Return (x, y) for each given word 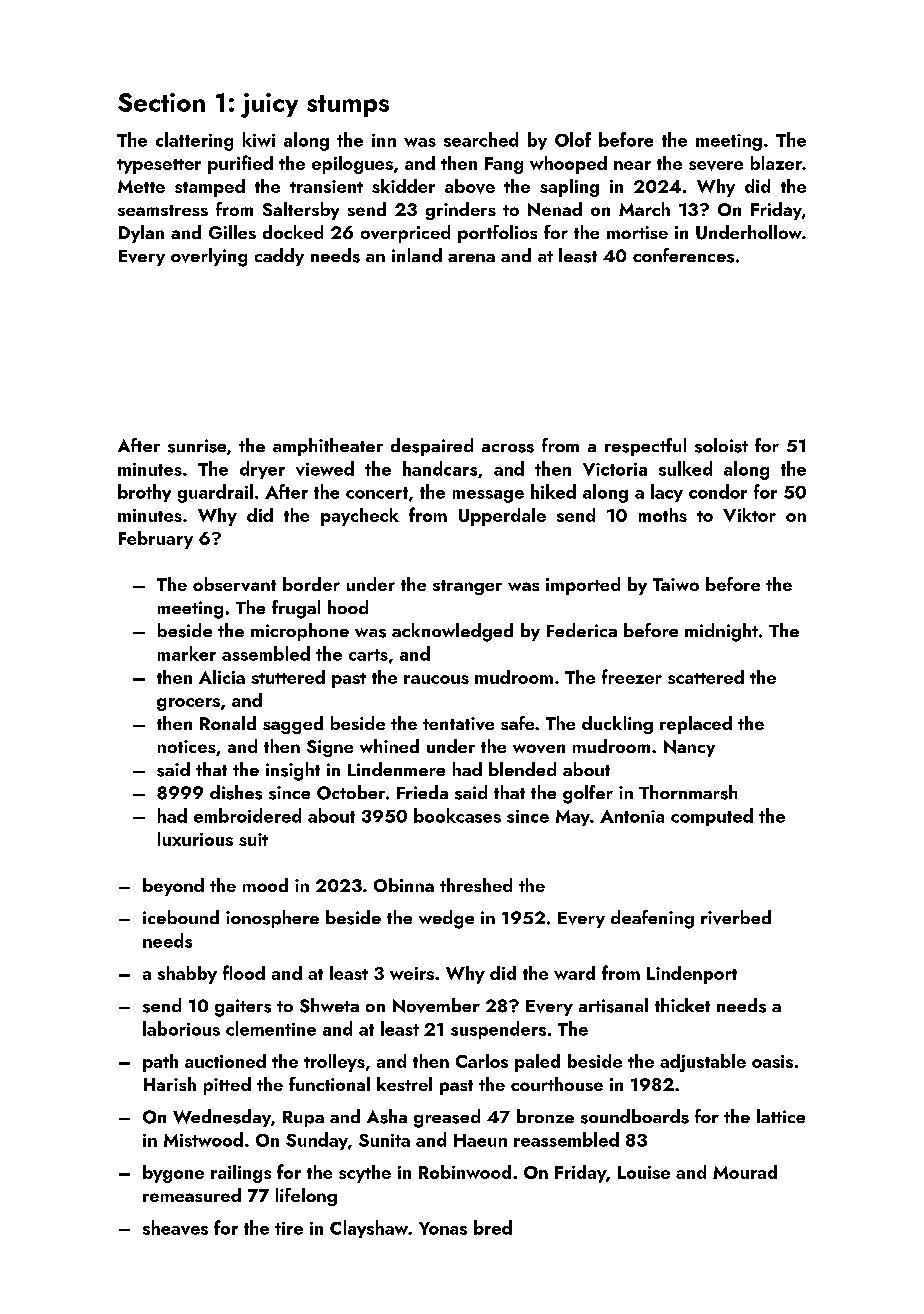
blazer (776, 163)
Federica (582, 630)
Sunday (317, 1141)
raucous (436, 679)
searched (481, 139)
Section (161, 102)
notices (187, 746)
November (436, 1005)
